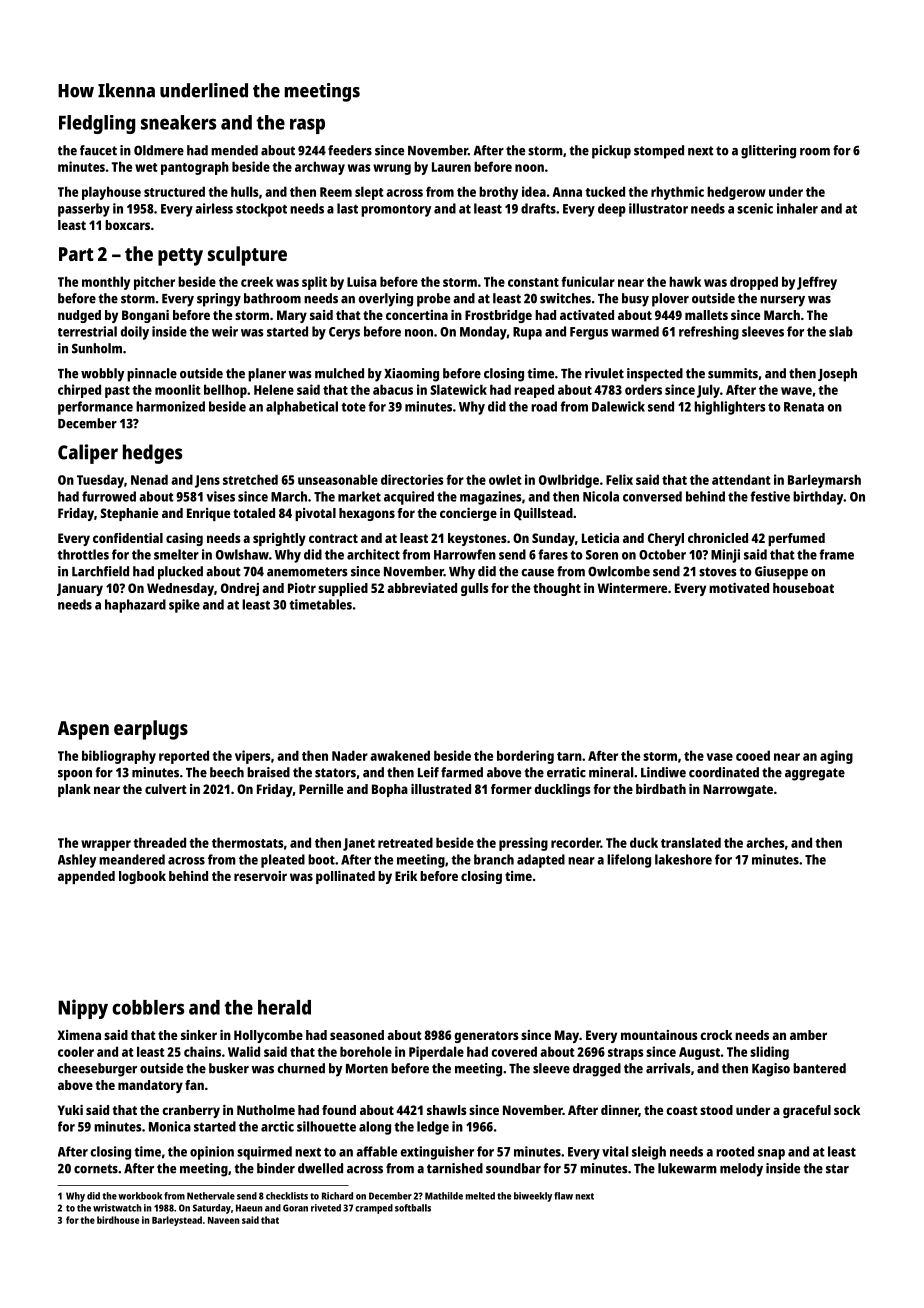 Image resolution: width=924 pixels, height=1308 pixels. Describe the element at coordinates (808, 1035) in the page. I see `amber` at that location.
